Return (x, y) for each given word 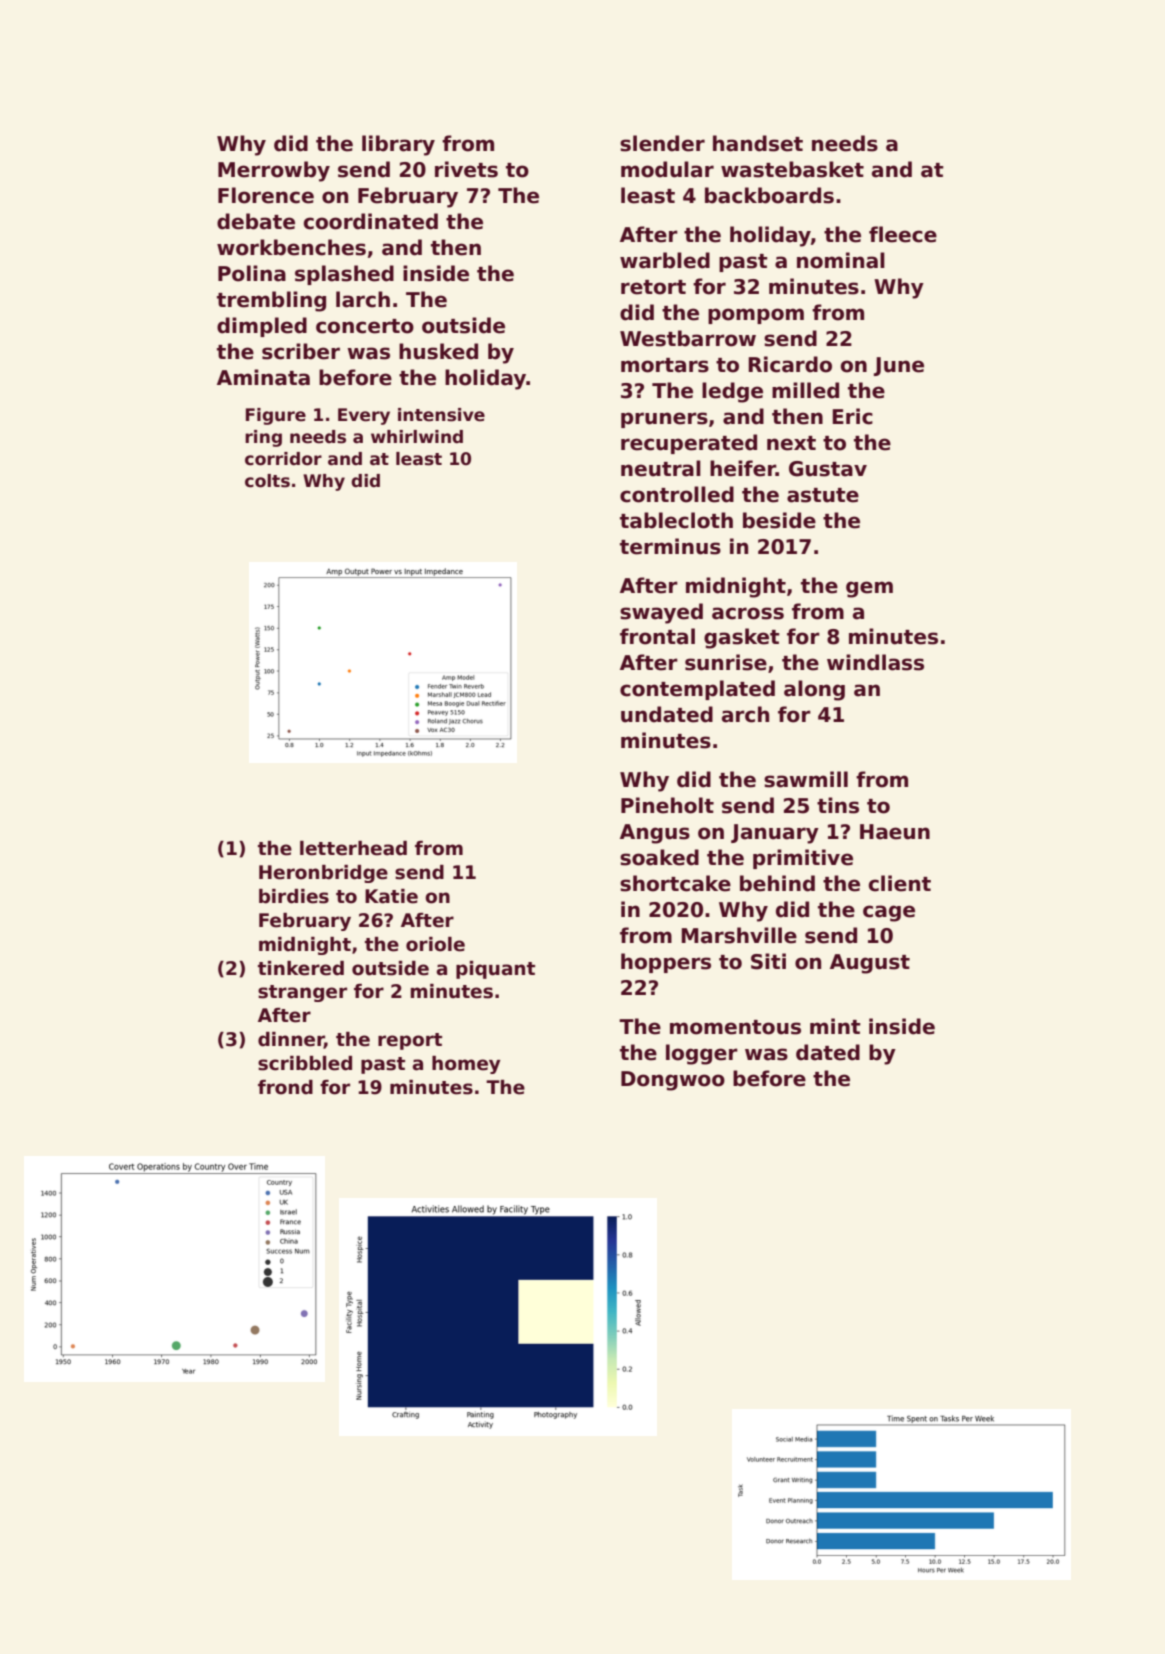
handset (758, 143)
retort (653, 287)
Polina (252, 273)
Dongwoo (673, 1081)
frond (285, 1087)
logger (702, 1054)
